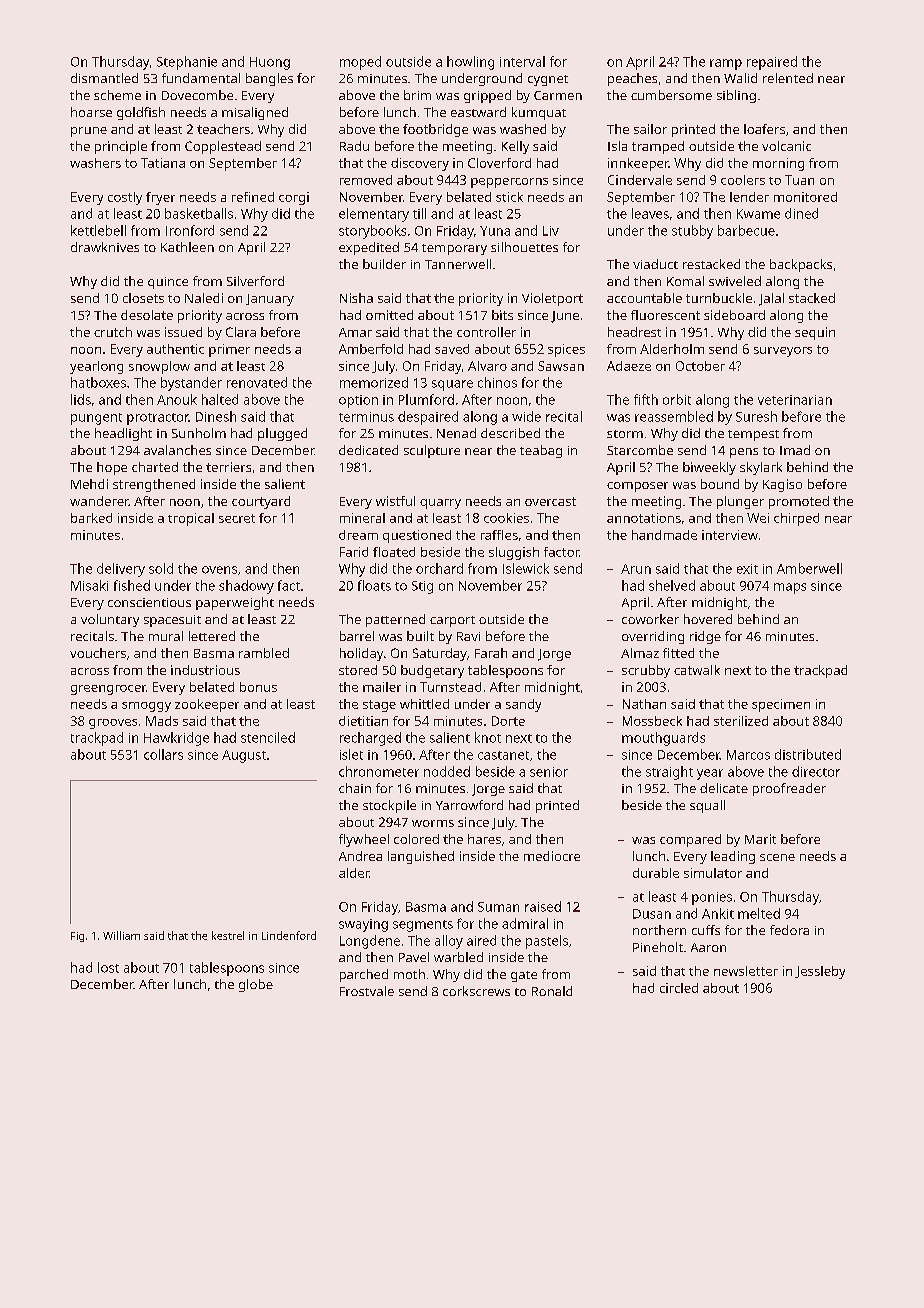 The image size is (924, 1308). I want to click on Fig, so click(77, 937).
